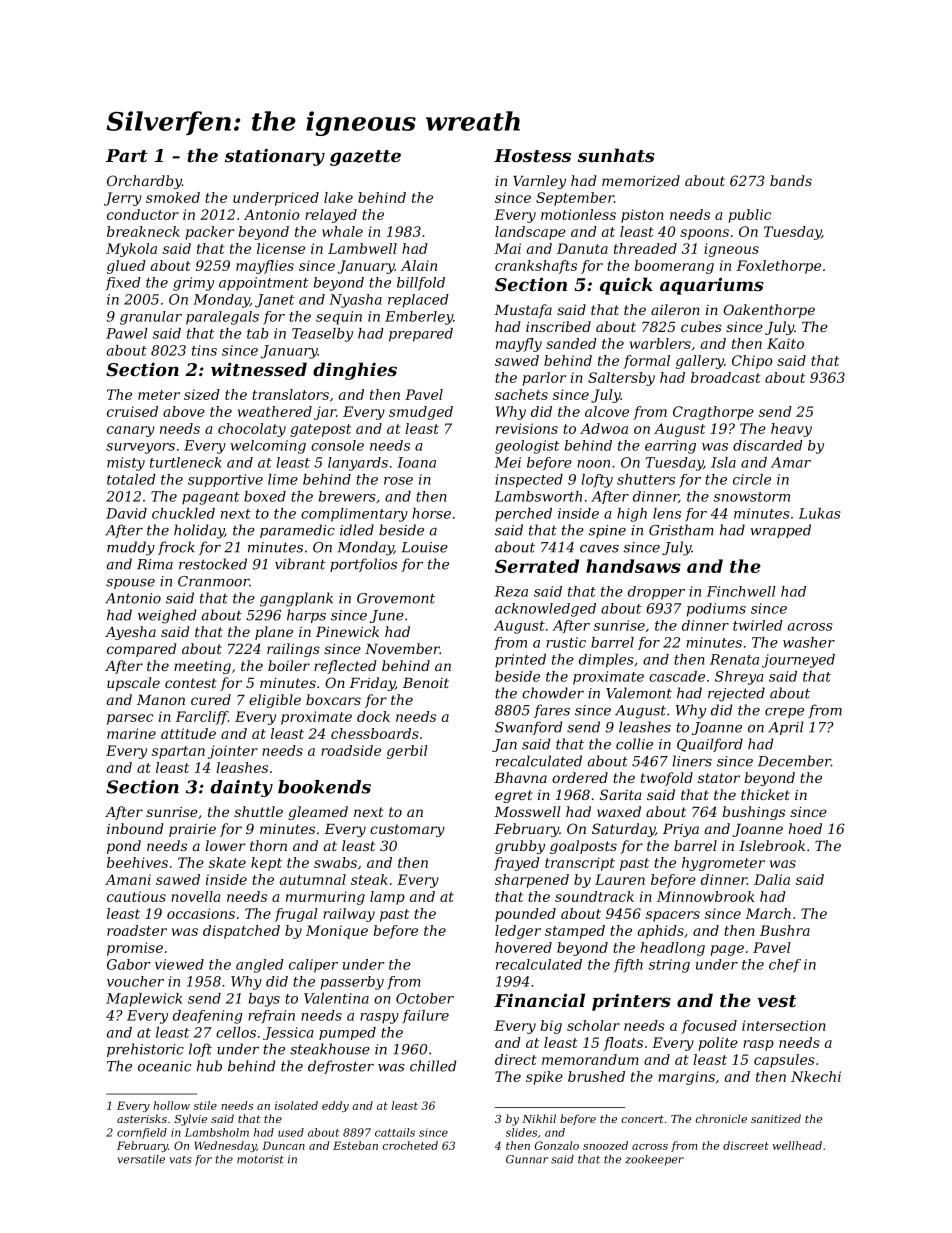 This screenshot has width=952, height=1233. Describe the element at coordinates (797, 1145) in the screenshot. I see `wellhead` at that location.
